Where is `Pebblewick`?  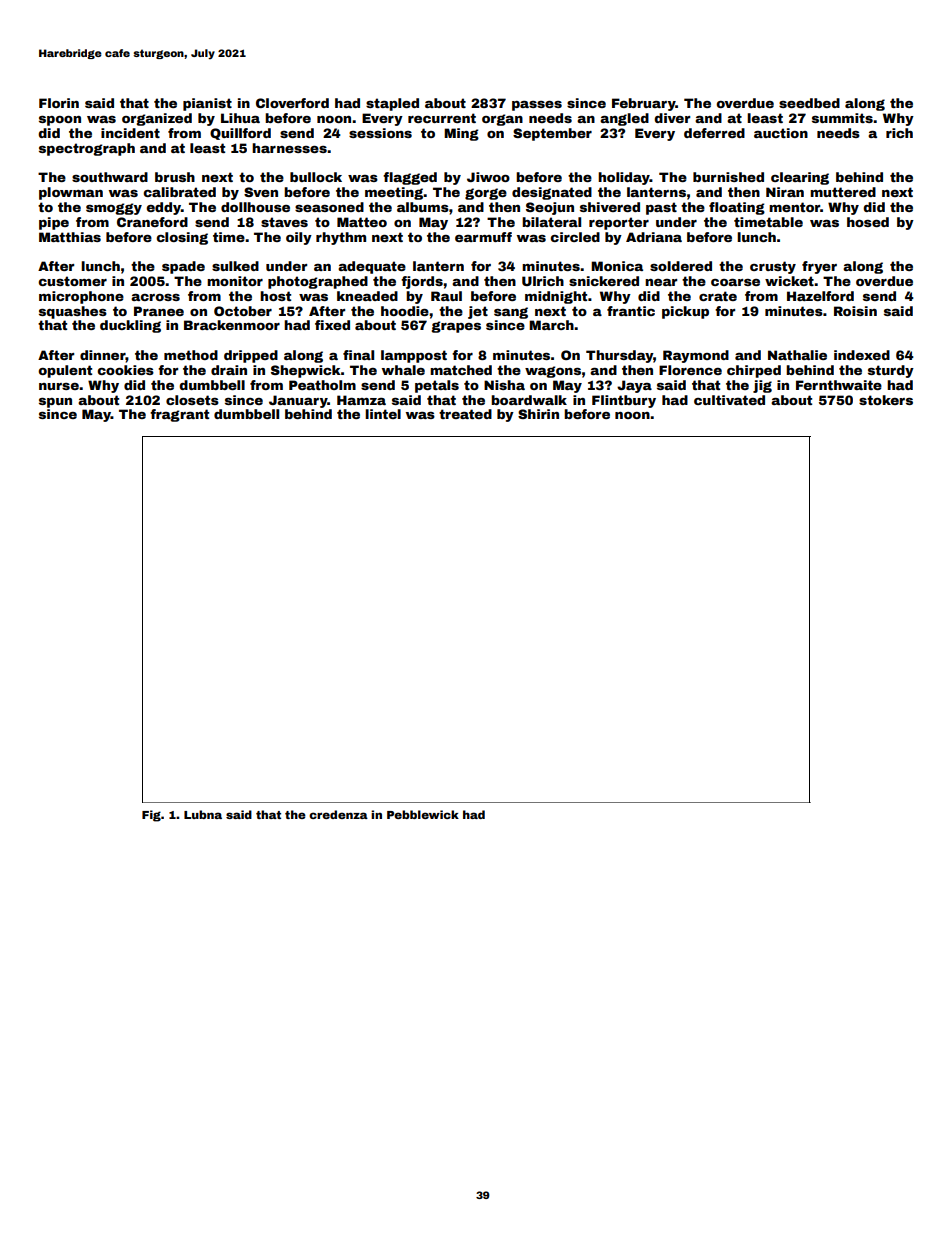 Pebblewick is located at coordinates (423, 814).
